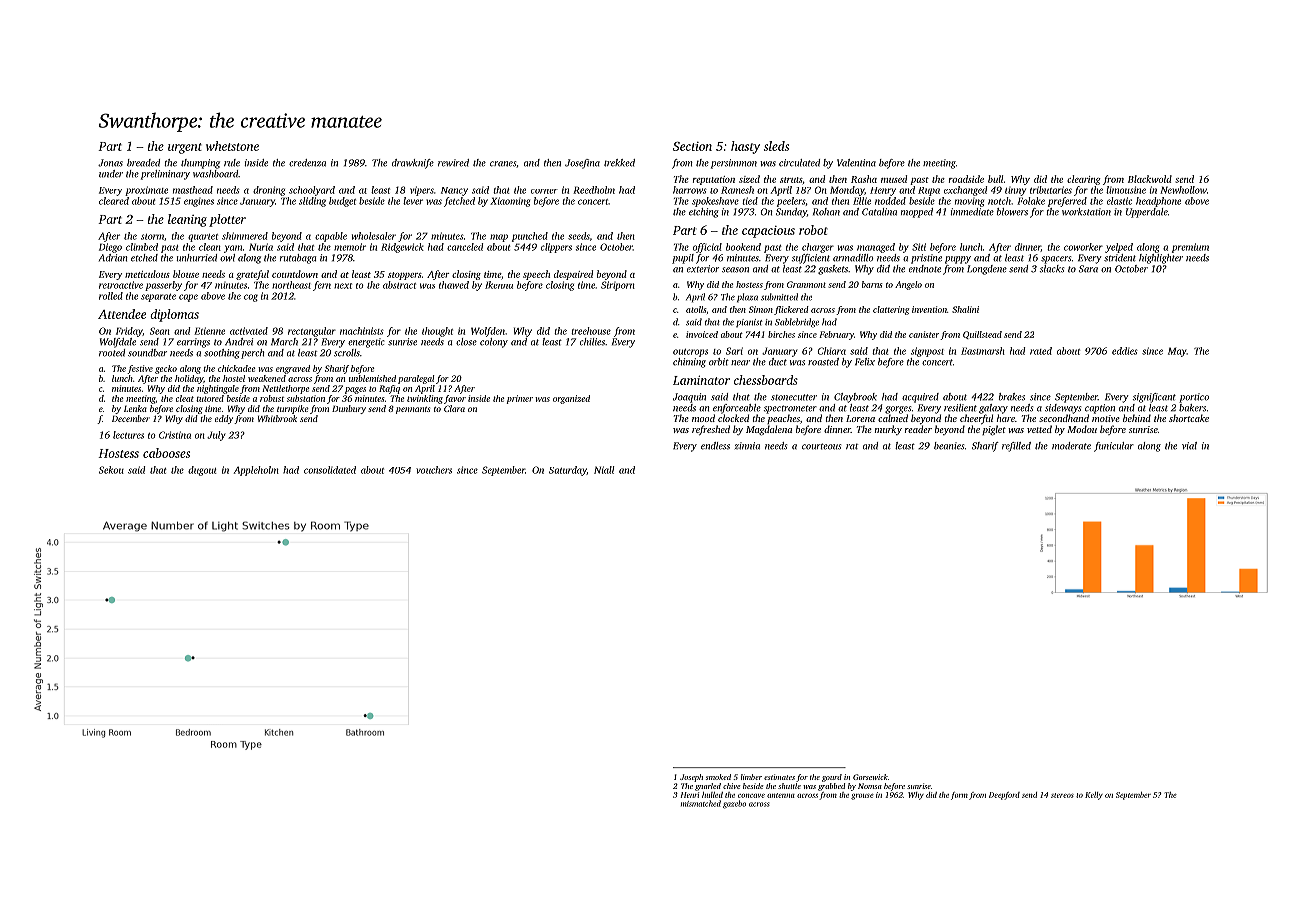  What do you see at coordinates (604, 470) in the image?
I see `Niall` at bounding box center [604, 470].
